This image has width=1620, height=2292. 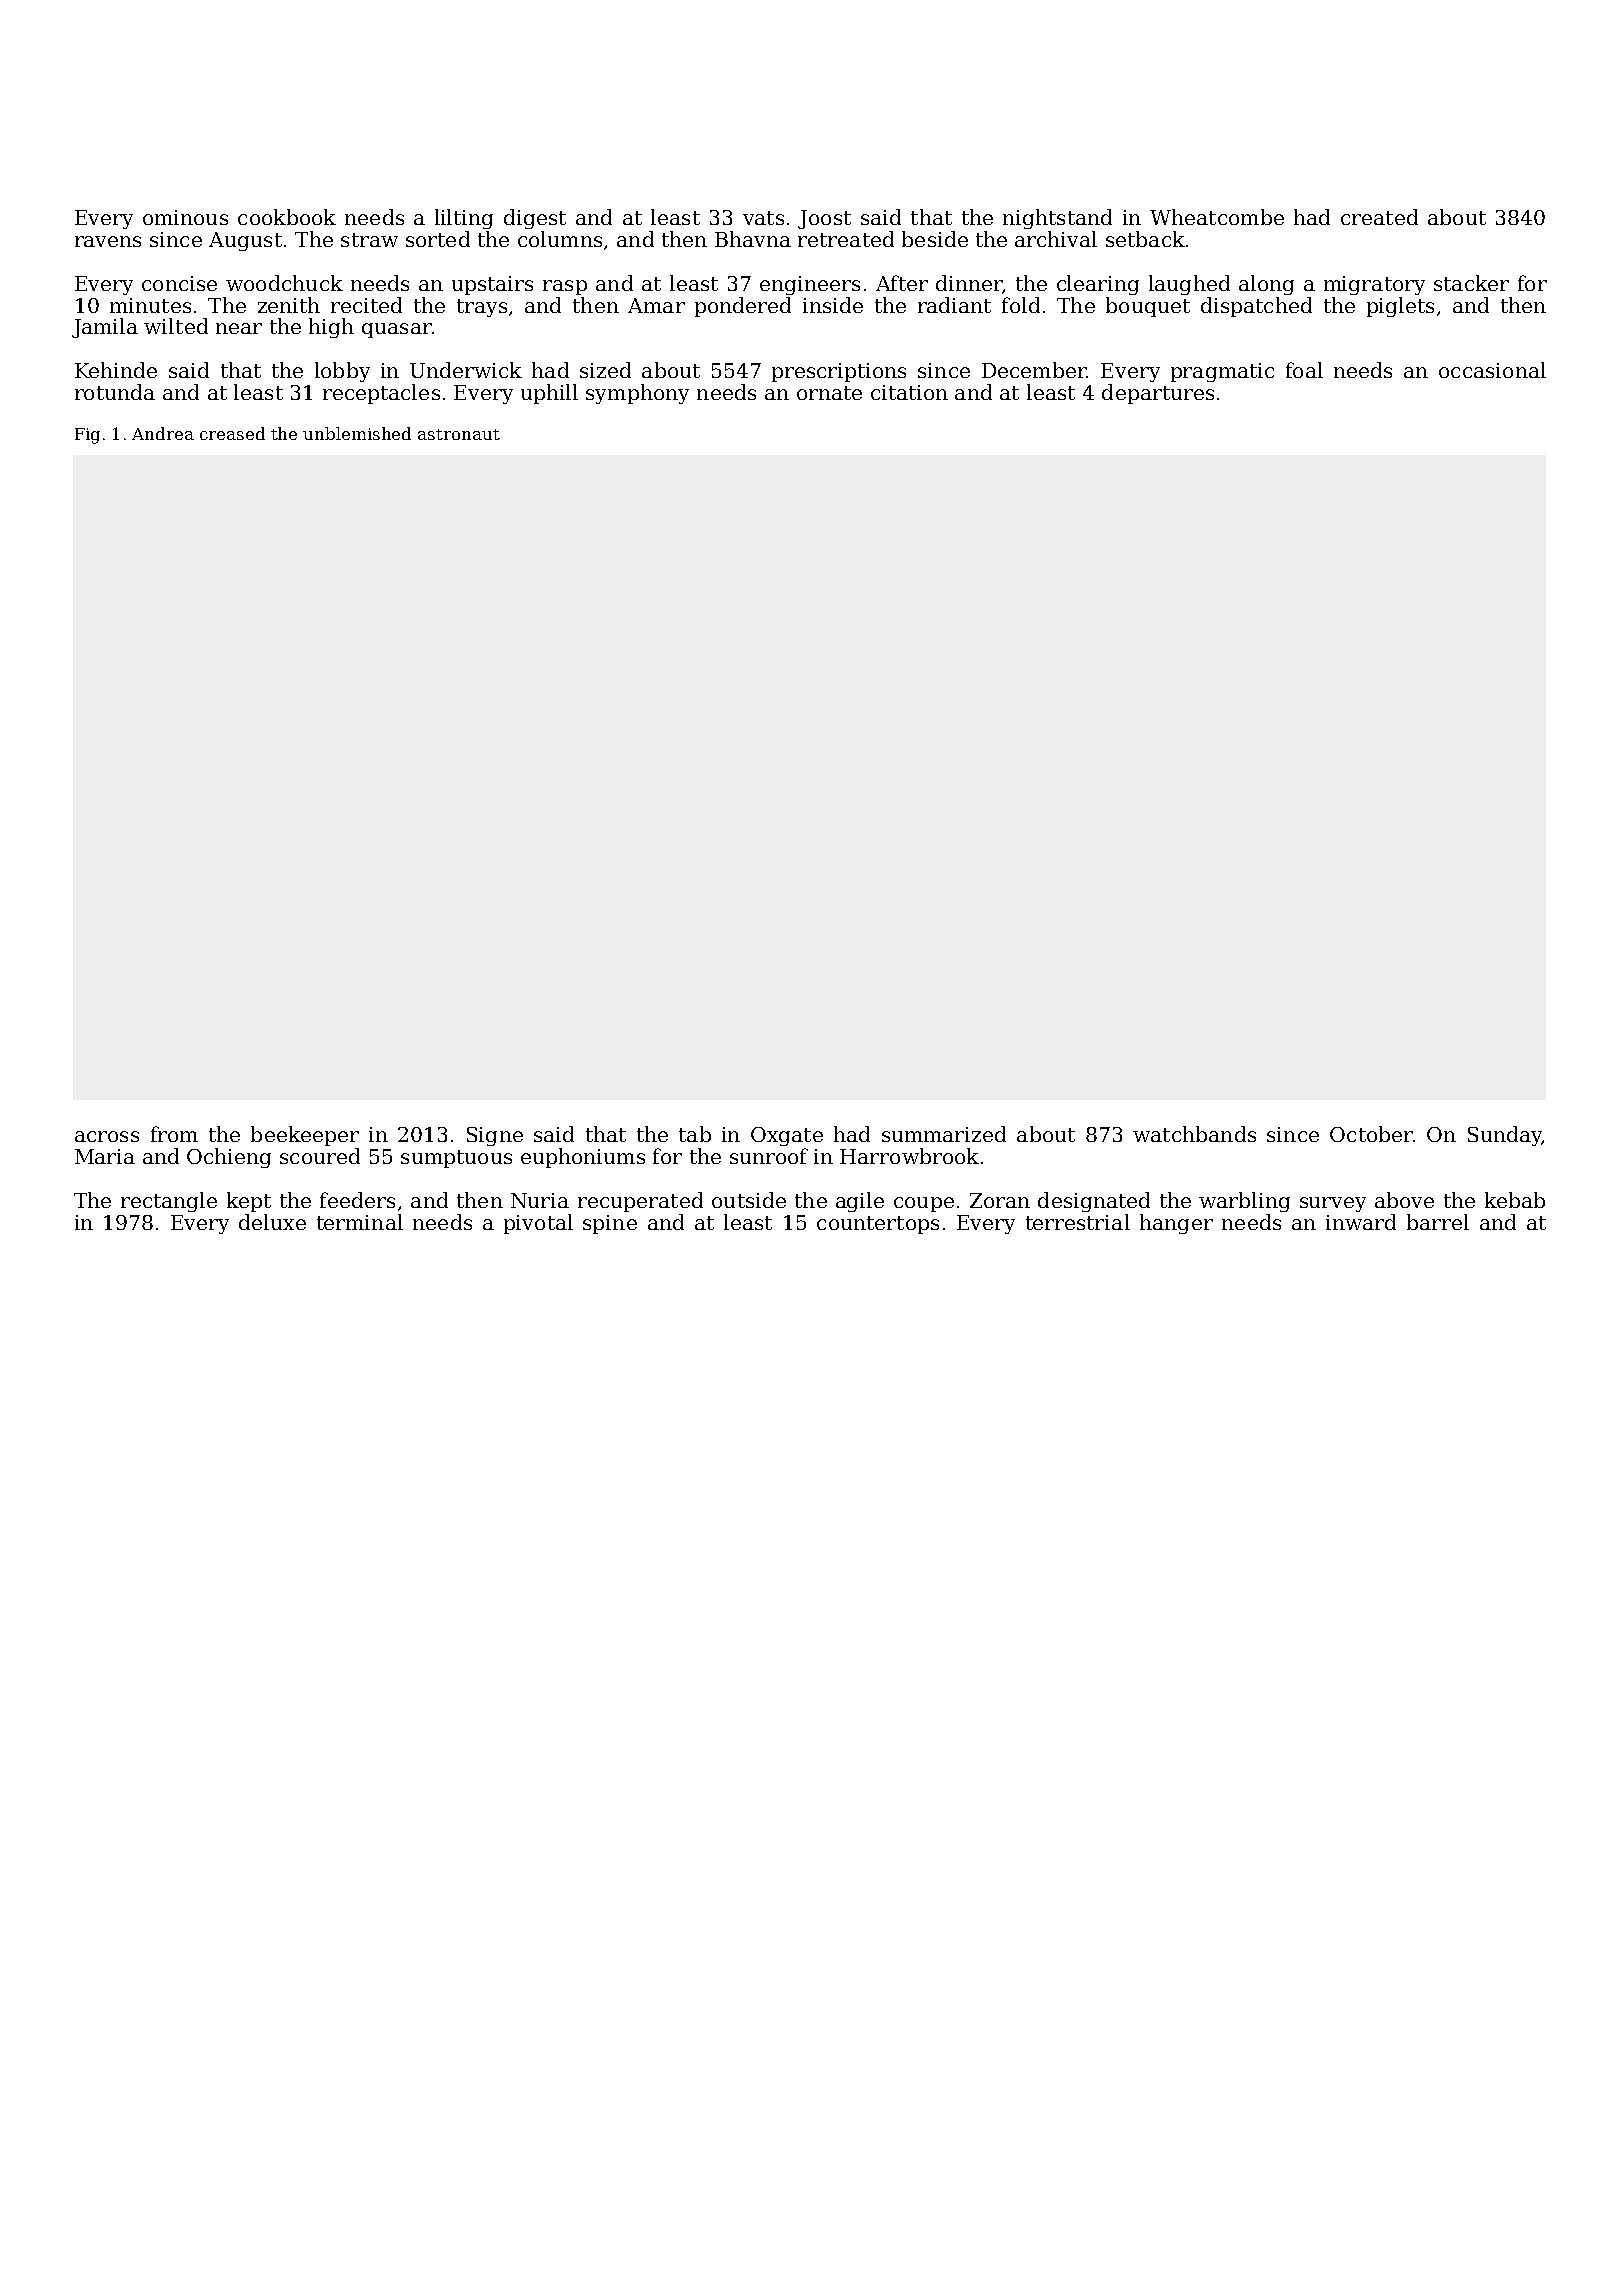 I want to click on terminal, so click(x=360, y=1222).
